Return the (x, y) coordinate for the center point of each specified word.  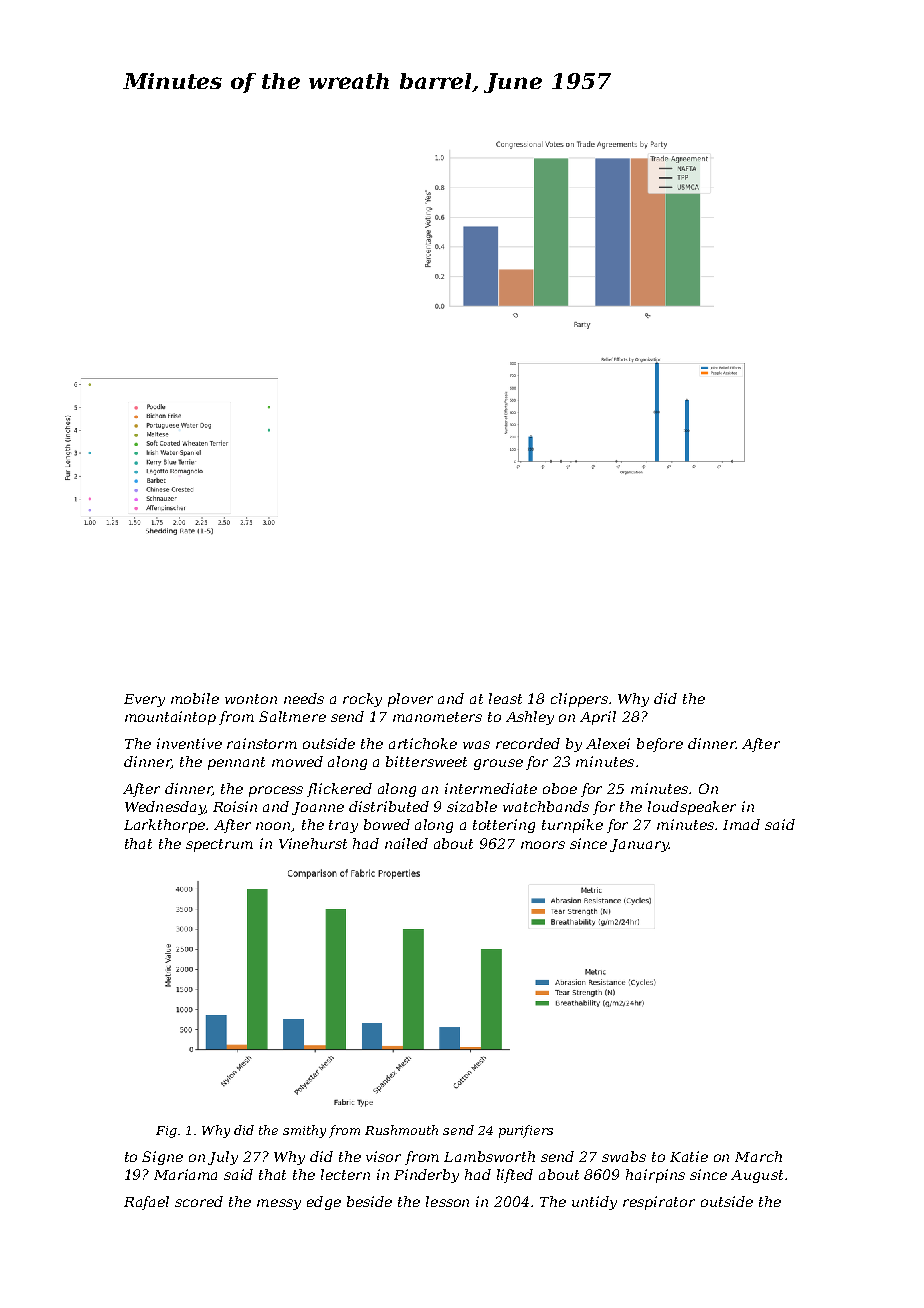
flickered (339, 790)
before (660, 745)
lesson (447, 1201)
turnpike (572, 826)
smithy (304, 1131)
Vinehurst (313, 843)
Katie (689, 1156)
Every (144, 700)
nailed (406, 843)
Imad (741, 824)
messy (279, 1204)
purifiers (526, 1131)
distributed (389, 806)
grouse (498, 764)
